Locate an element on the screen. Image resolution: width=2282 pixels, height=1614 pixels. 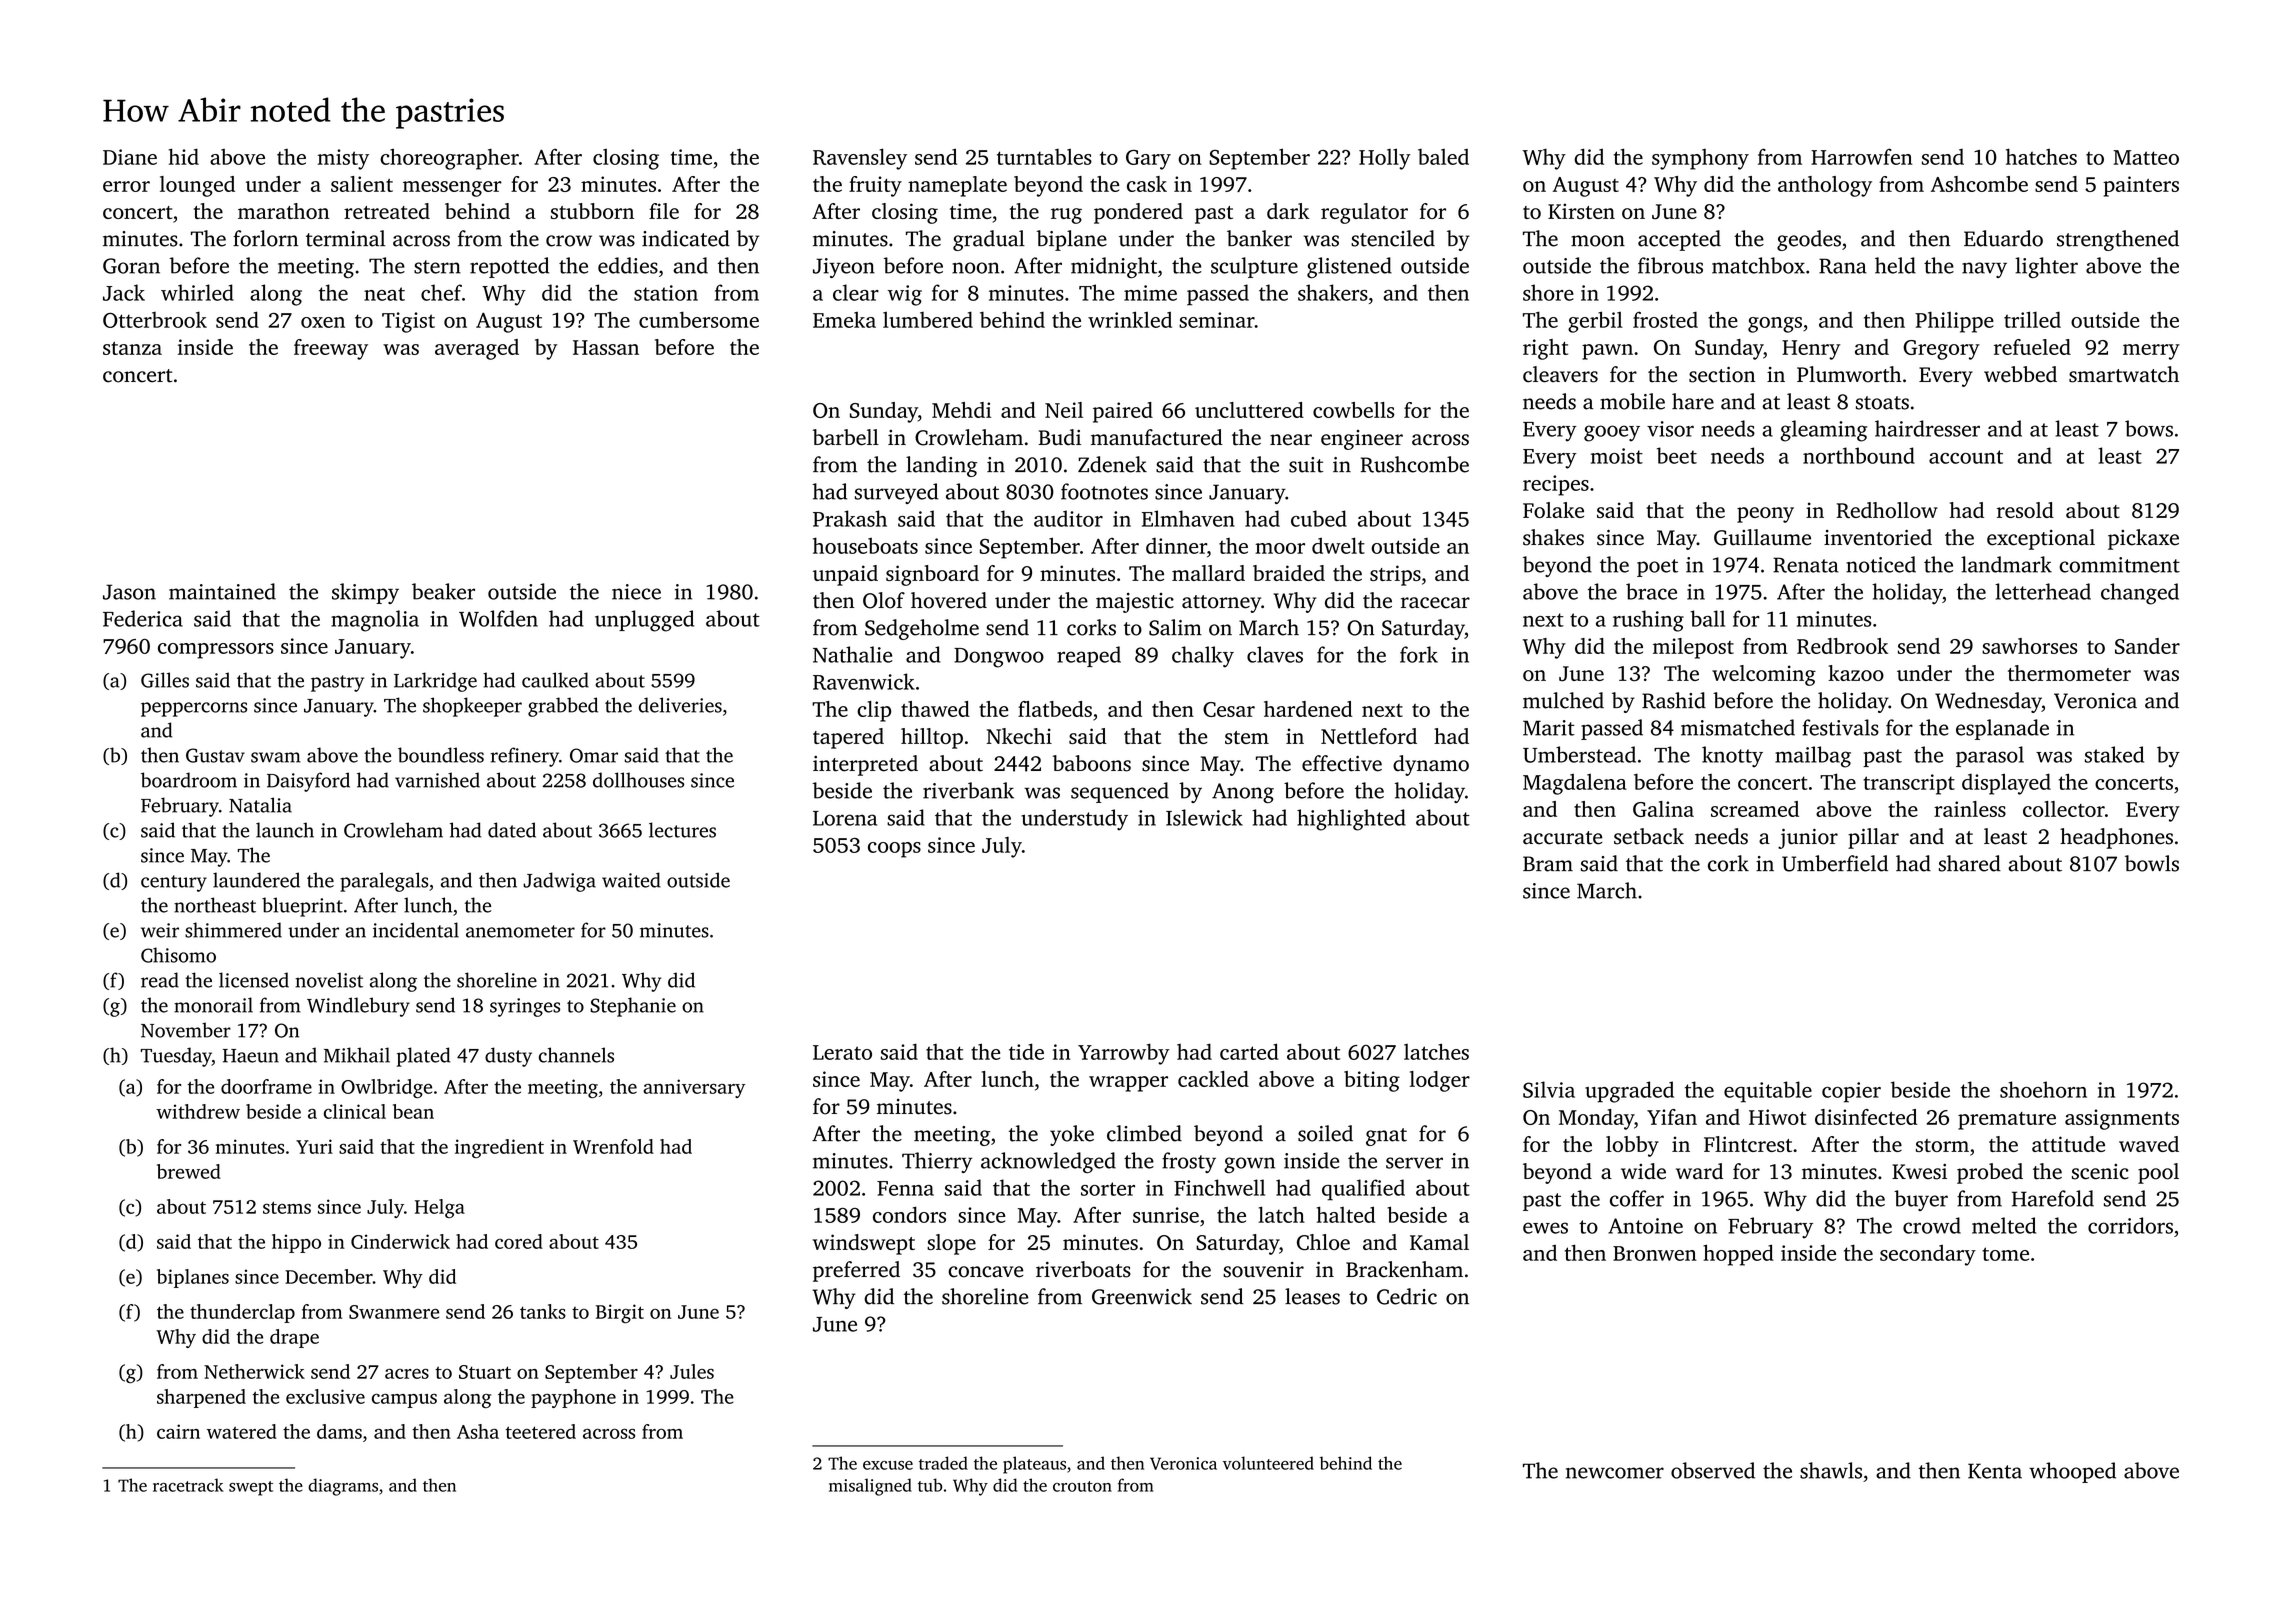
houseboats is located at coordinates (865, 545).
